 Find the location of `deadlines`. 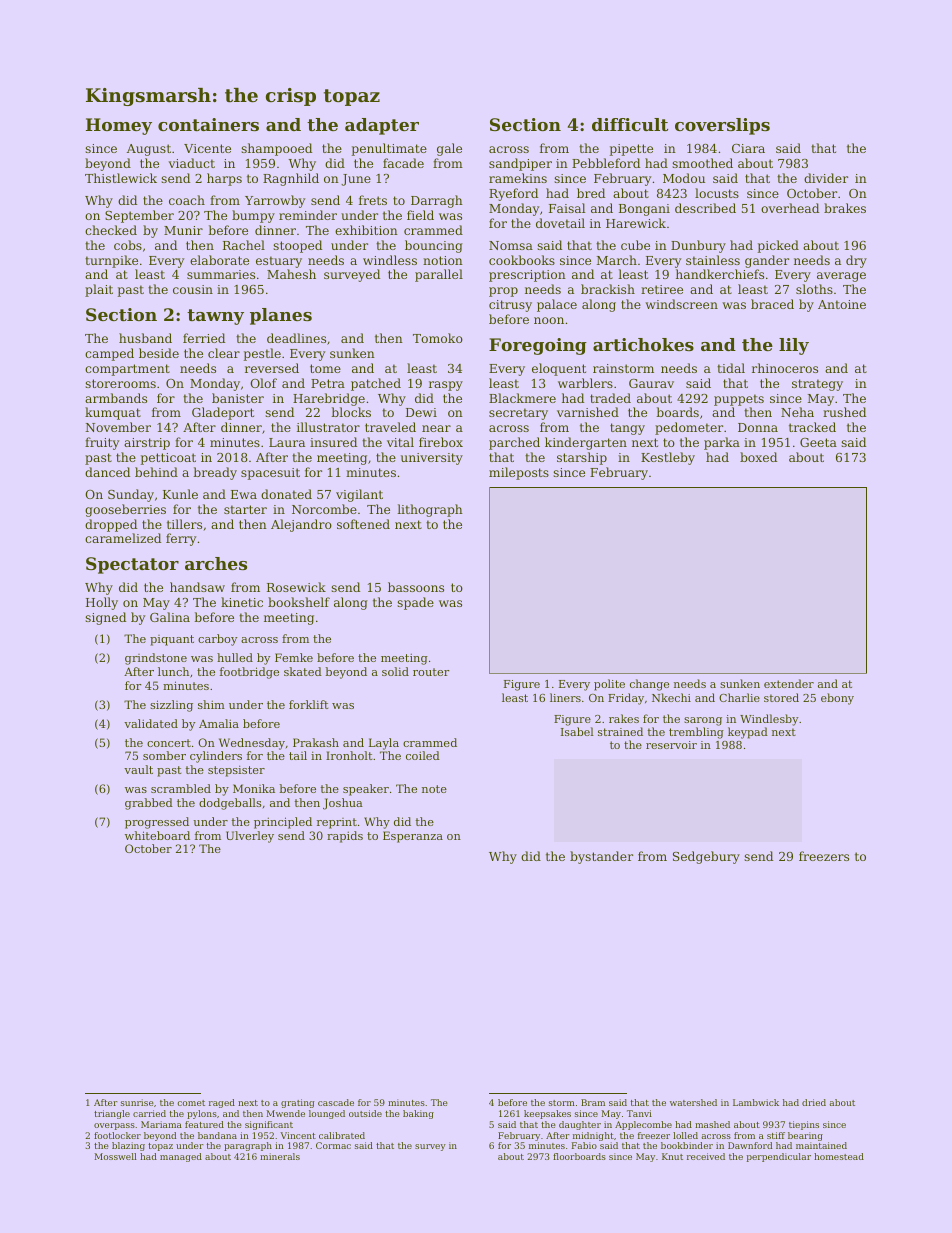

deadlines is located at coordinates (296, 338).
